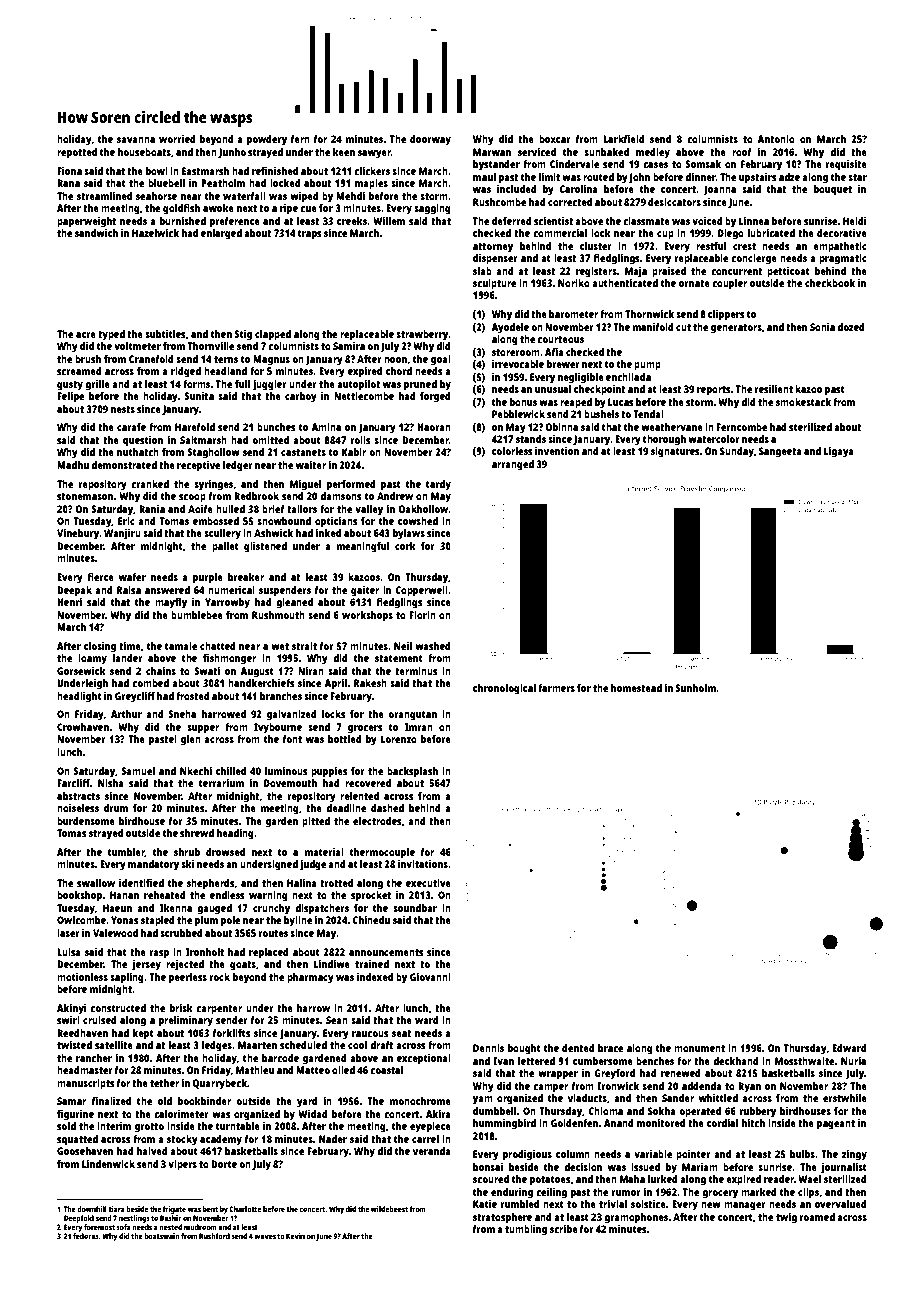  I want to click on fedoras, so click(86, 1236).
